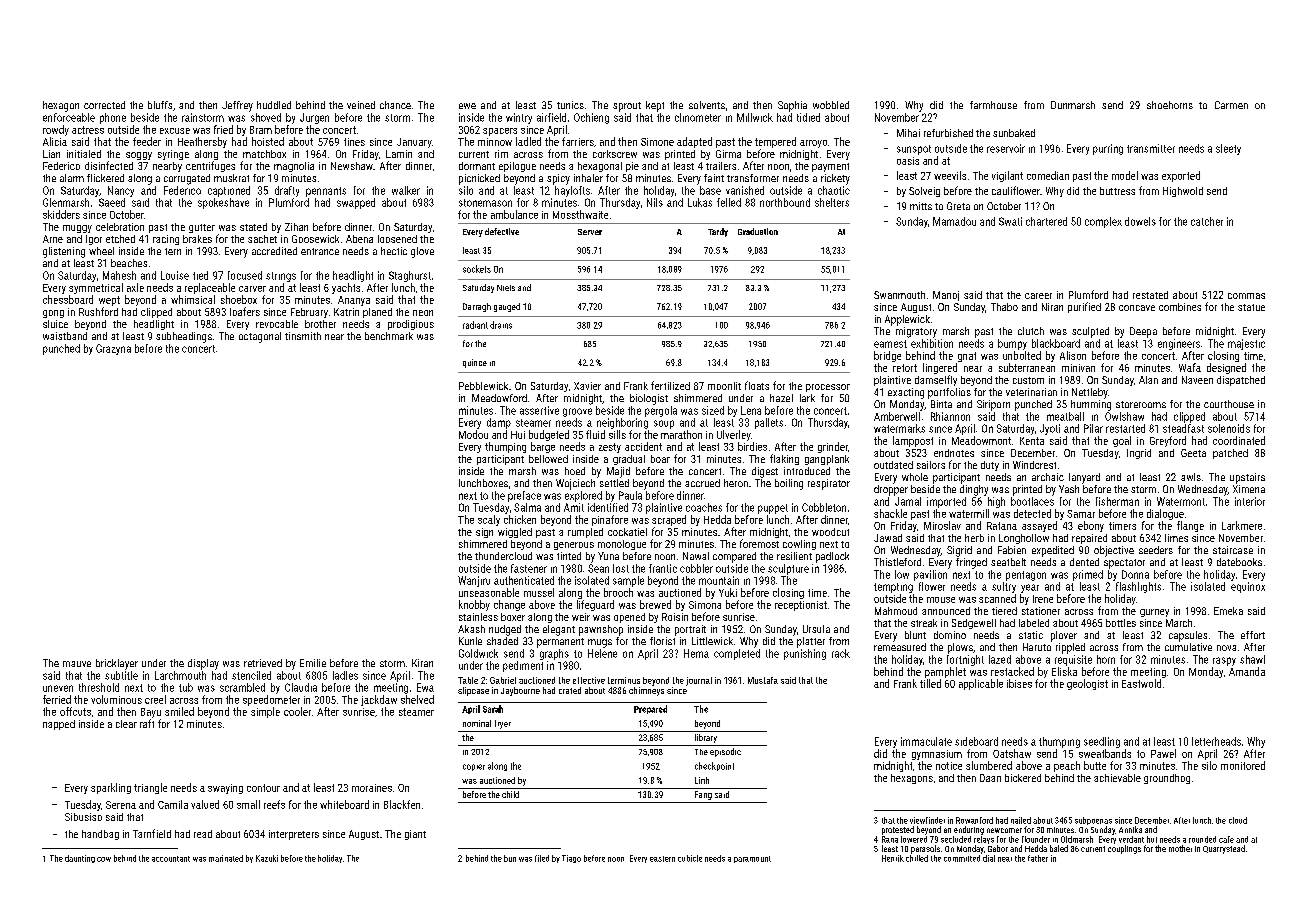 The height and width of the image is (924, 1308). I want to click on bun, so click(510, 858).
